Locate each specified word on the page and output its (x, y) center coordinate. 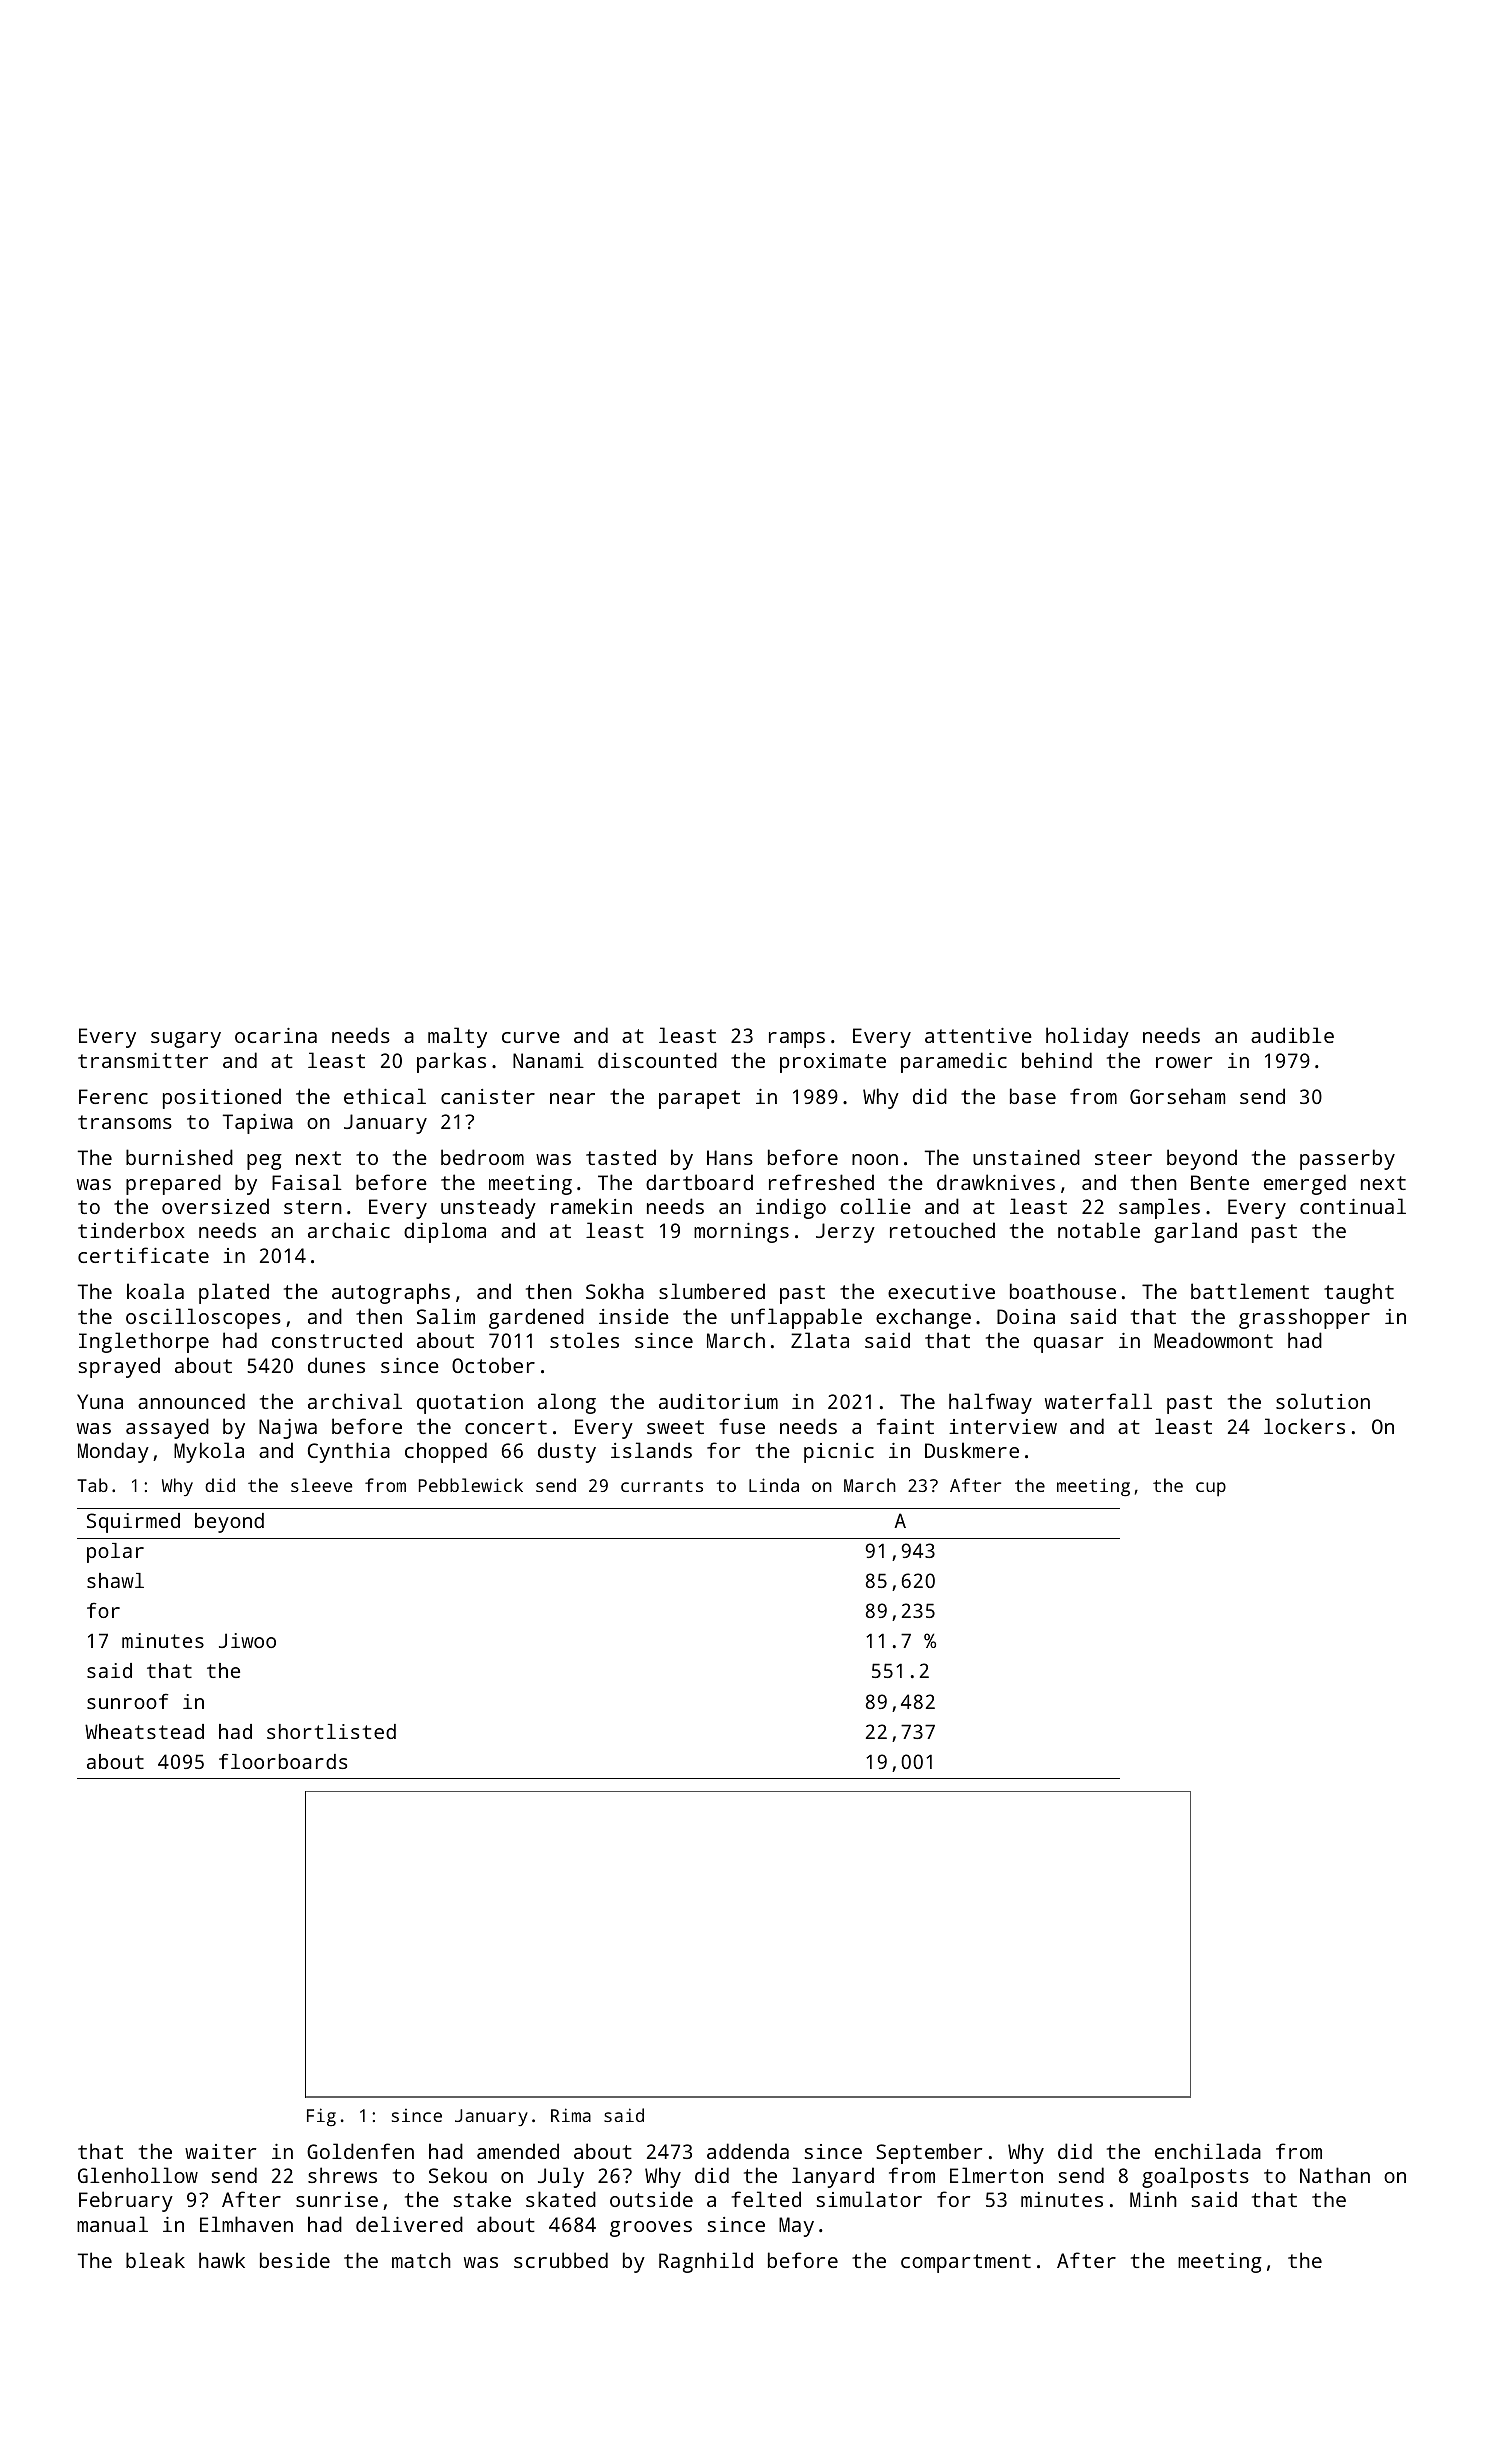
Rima (571, 2115)
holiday (1087, 1037)
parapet (699, 1099)
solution (1323, 1401)
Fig (321, 2117)
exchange (923, 1318)
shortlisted (331, 1731)
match (421, 2260)
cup (1211, 1489)
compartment (966, 2263)
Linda (774, 1485)
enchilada (1208, 2151)
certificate (143, 1255)
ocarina (276, 1035)
